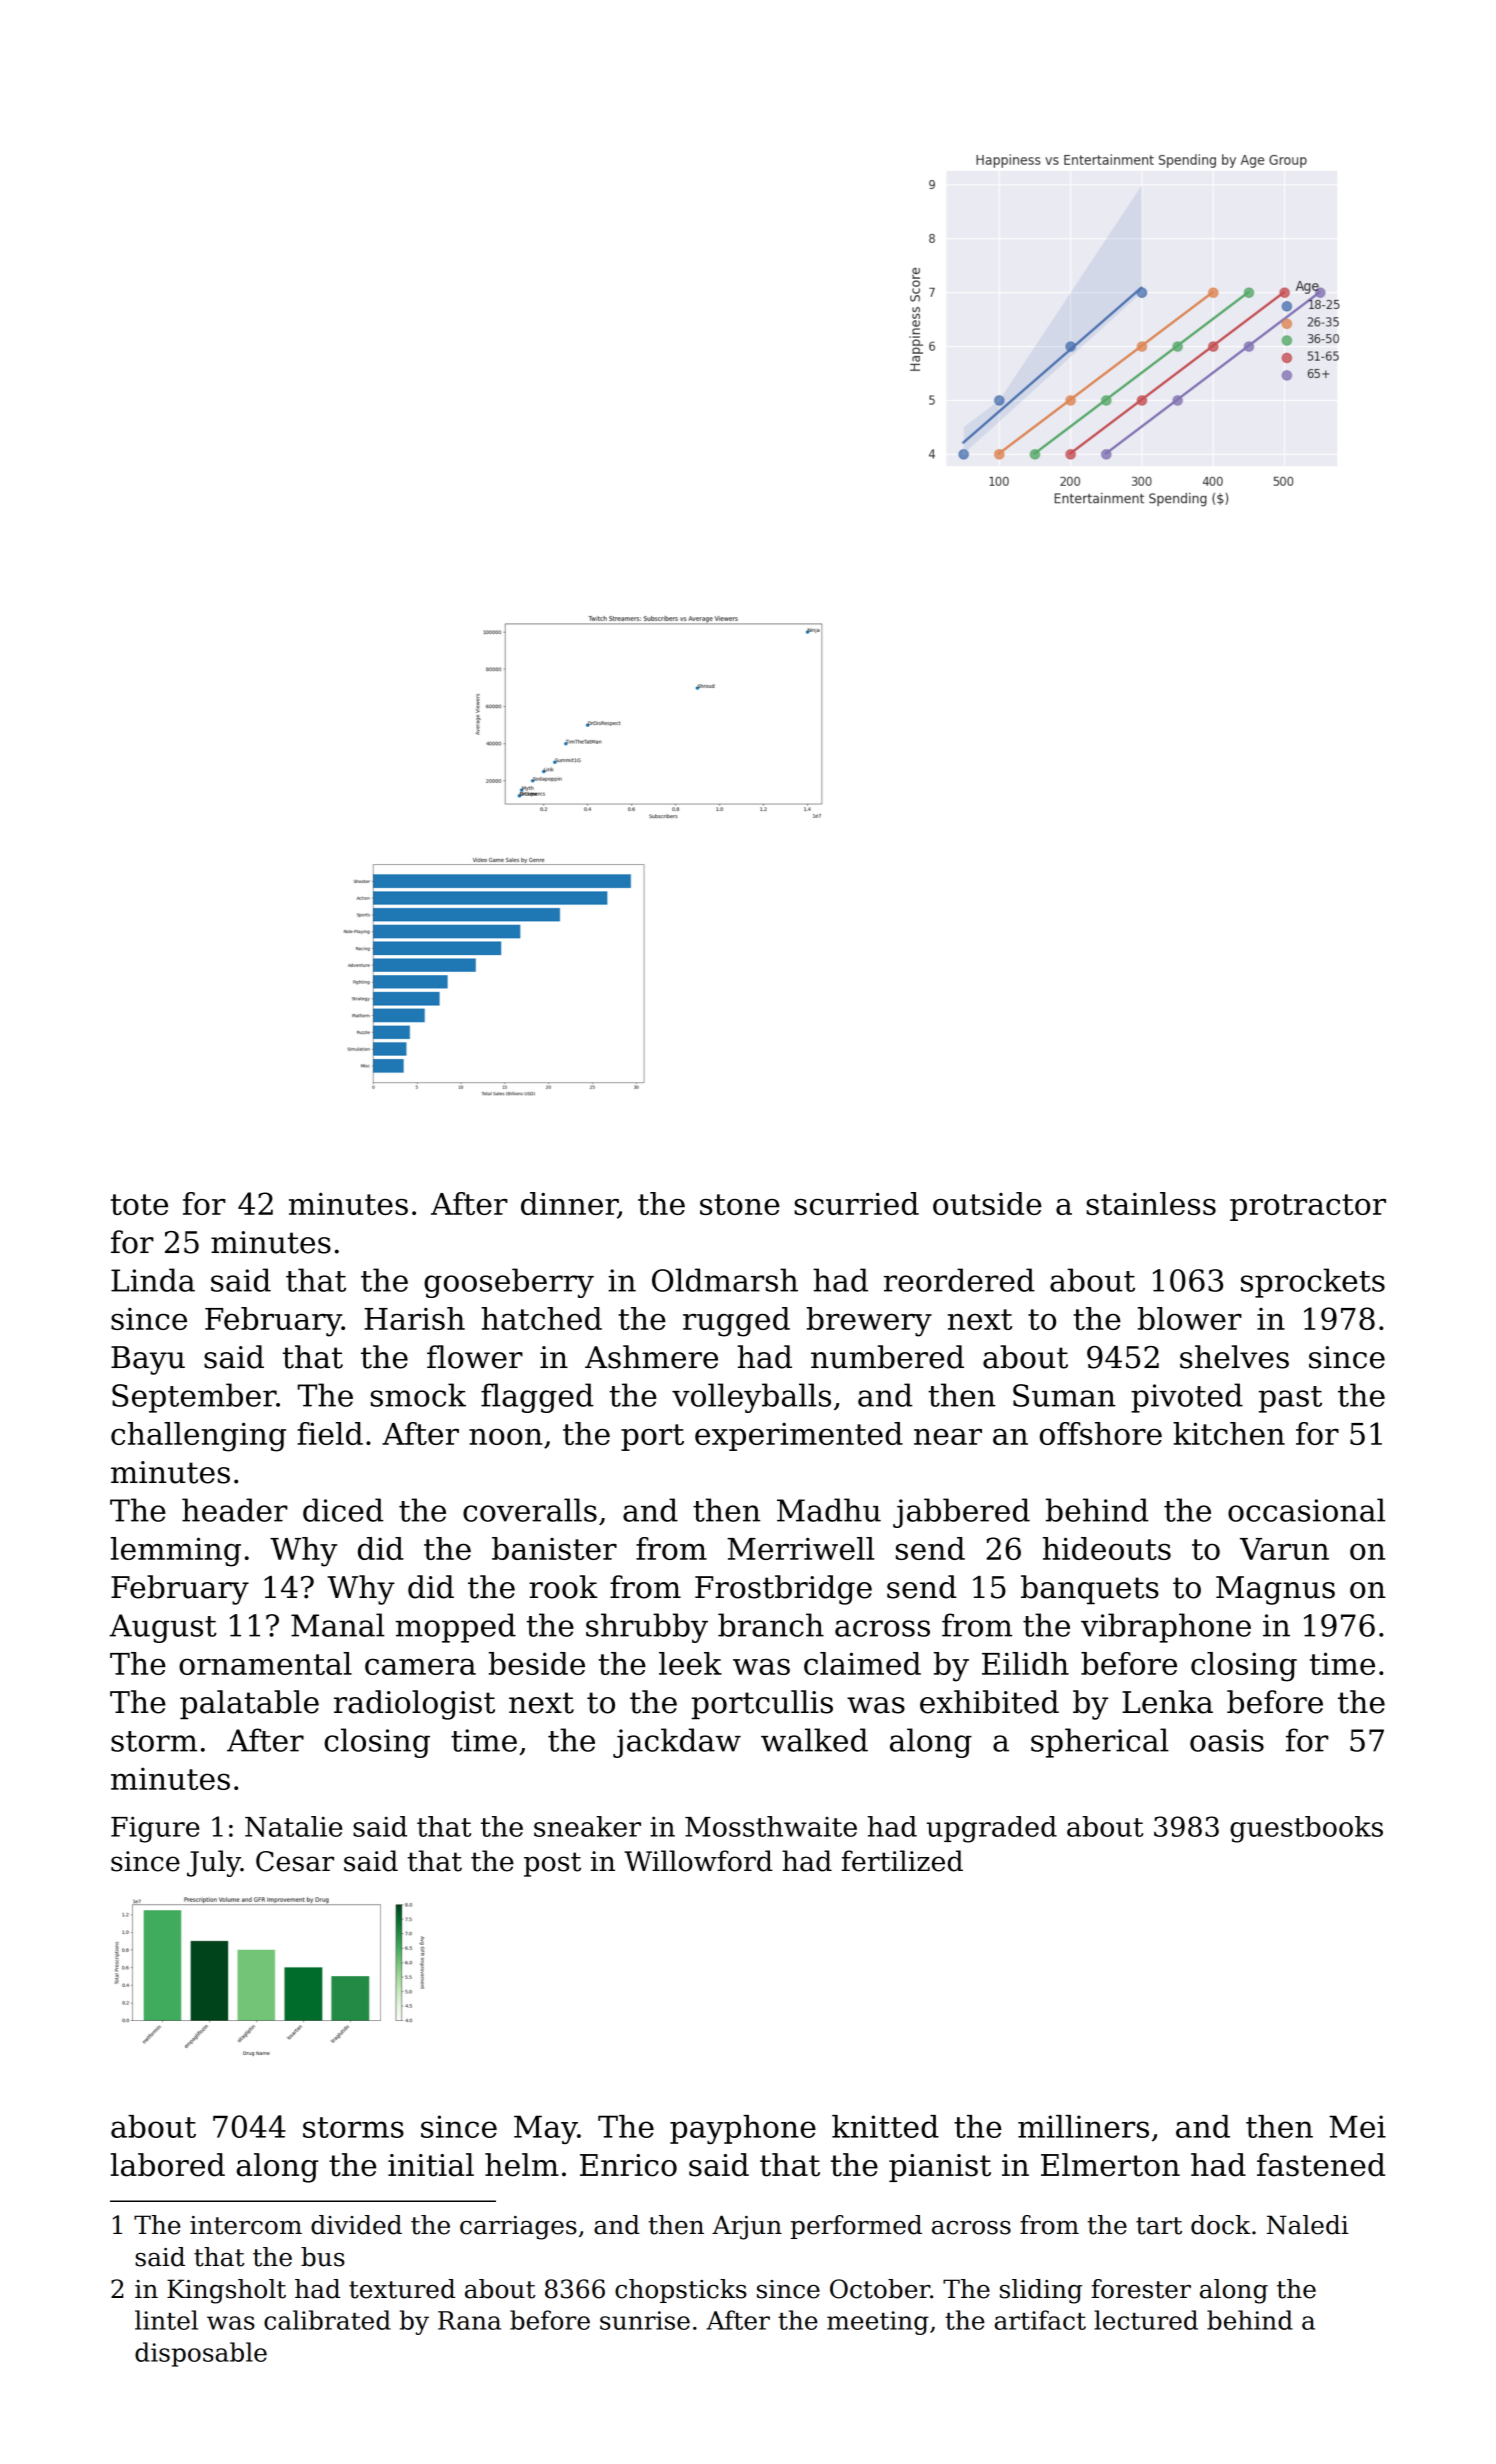 The width and height of the page is (1496, 2464). What do you see at coordinates (800, 1548) in the page?
I see `Merriwell` at bounding box center [800, 1548].
